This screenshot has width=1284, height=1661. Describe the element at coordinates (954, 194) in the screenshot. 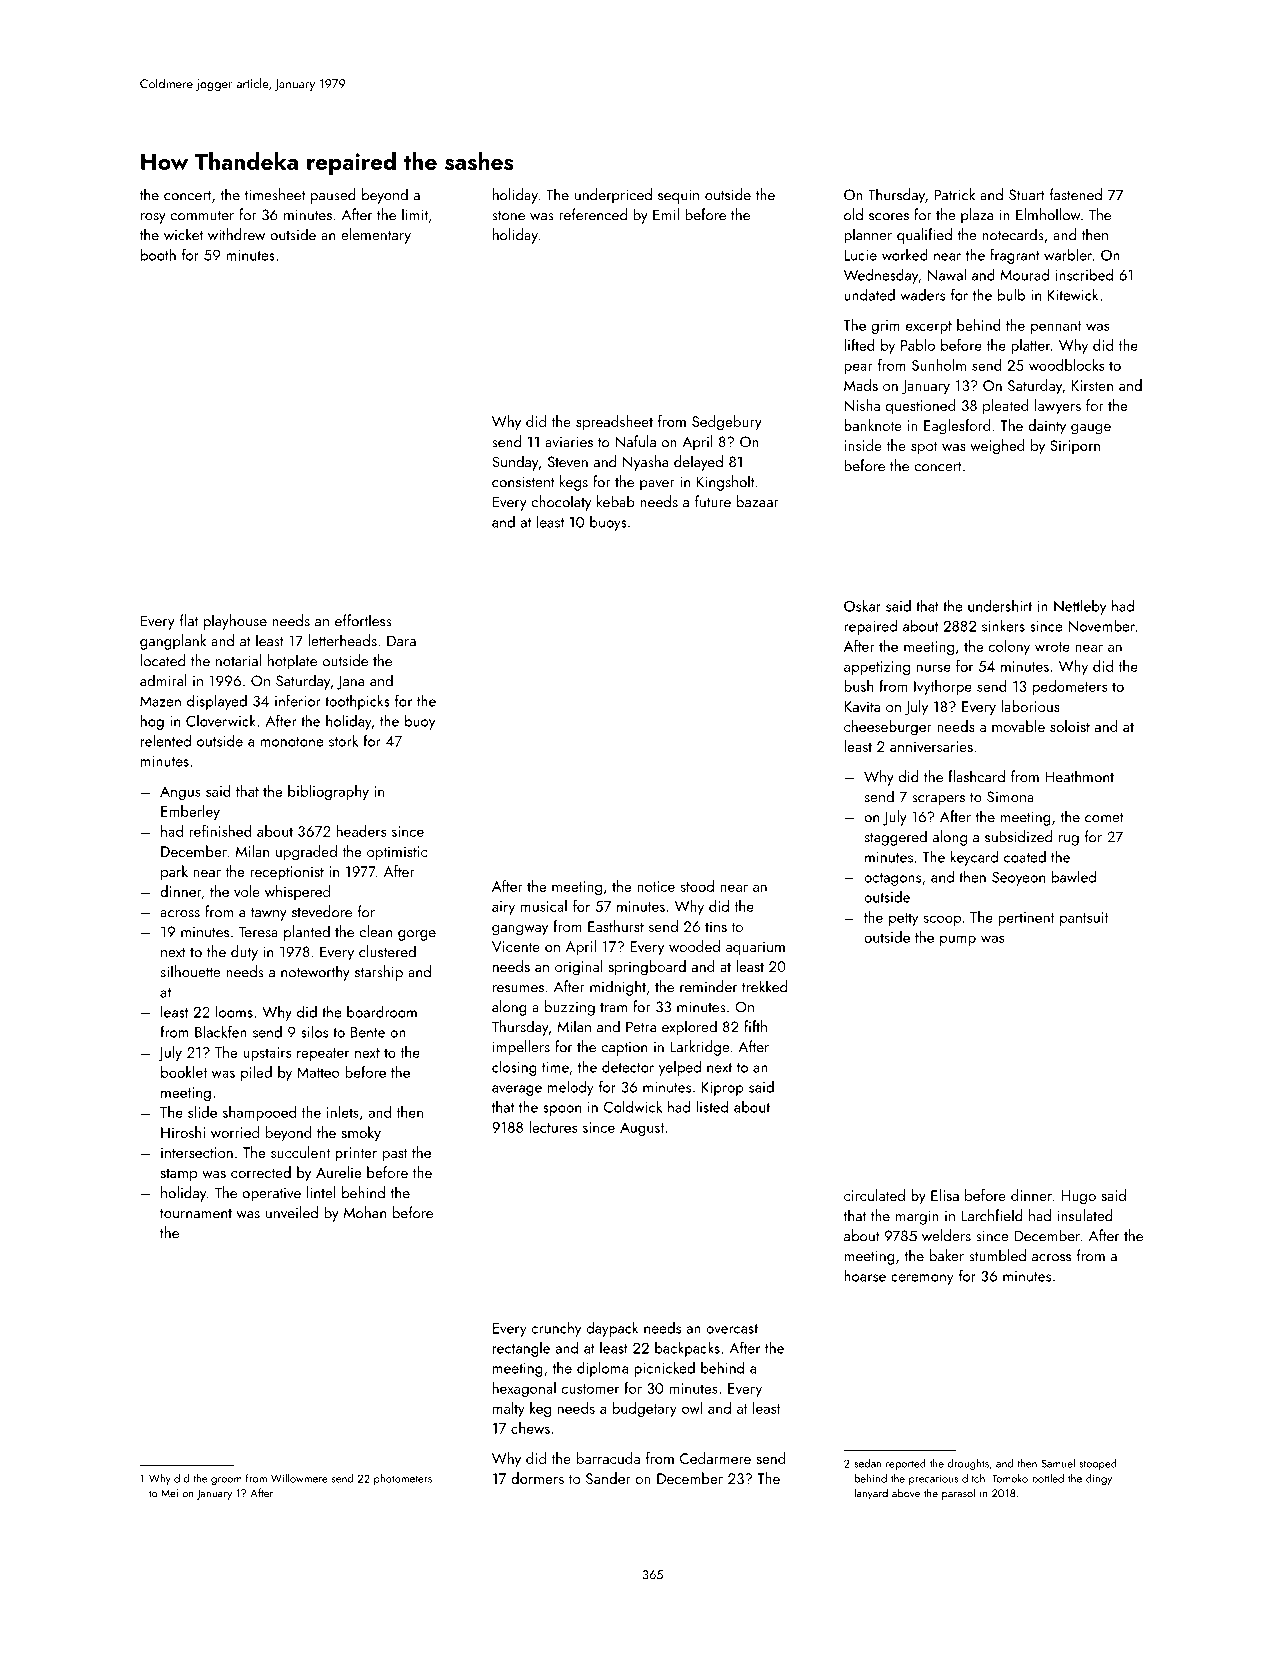

I see `Patrick` at that location.
